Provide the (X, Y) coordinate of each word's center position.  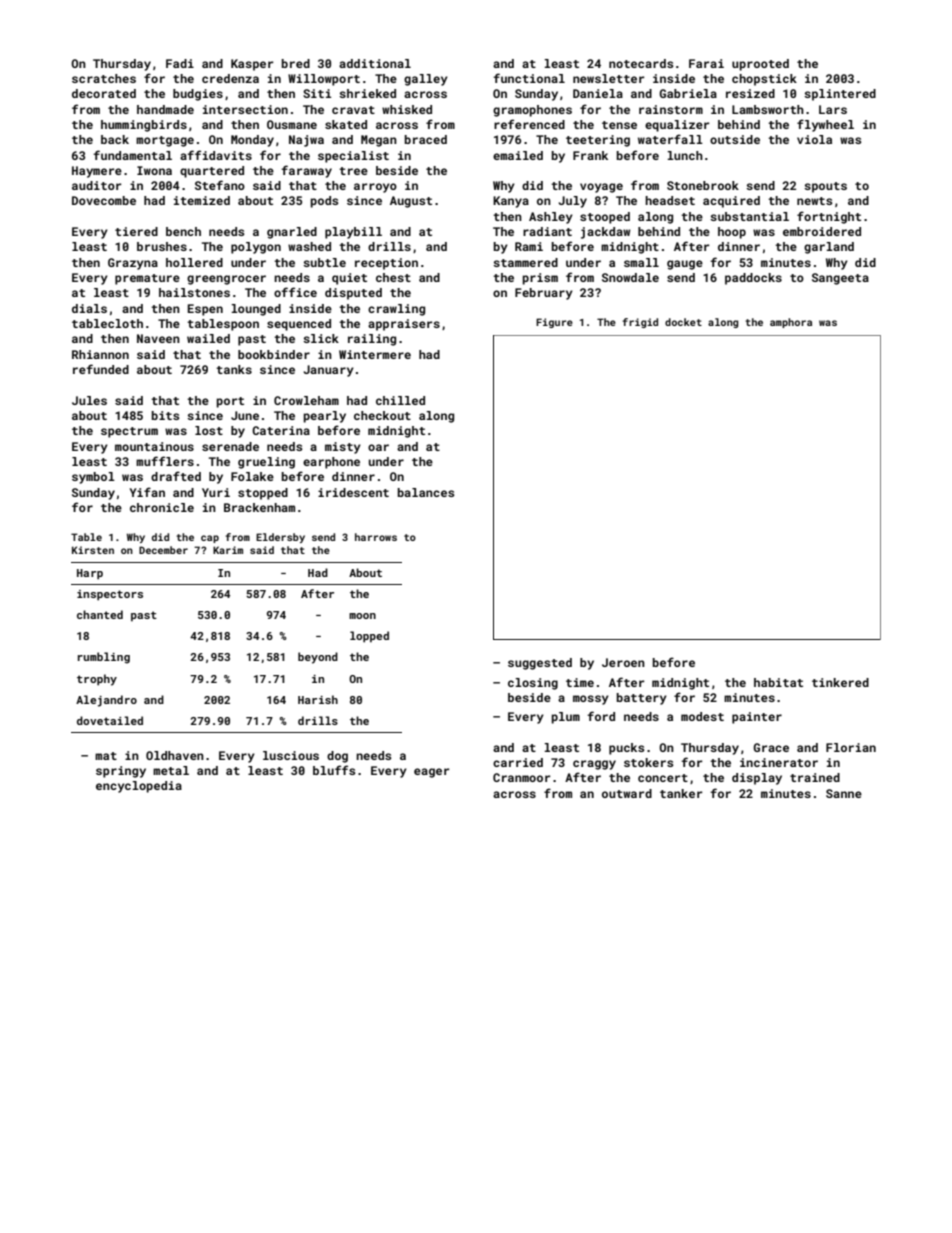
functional (529, 78)
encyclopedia (139, 787)
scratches (104, 78)
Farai (706, 63)
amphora (791, 323)
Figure (554, 323)
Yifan (147, 492)
